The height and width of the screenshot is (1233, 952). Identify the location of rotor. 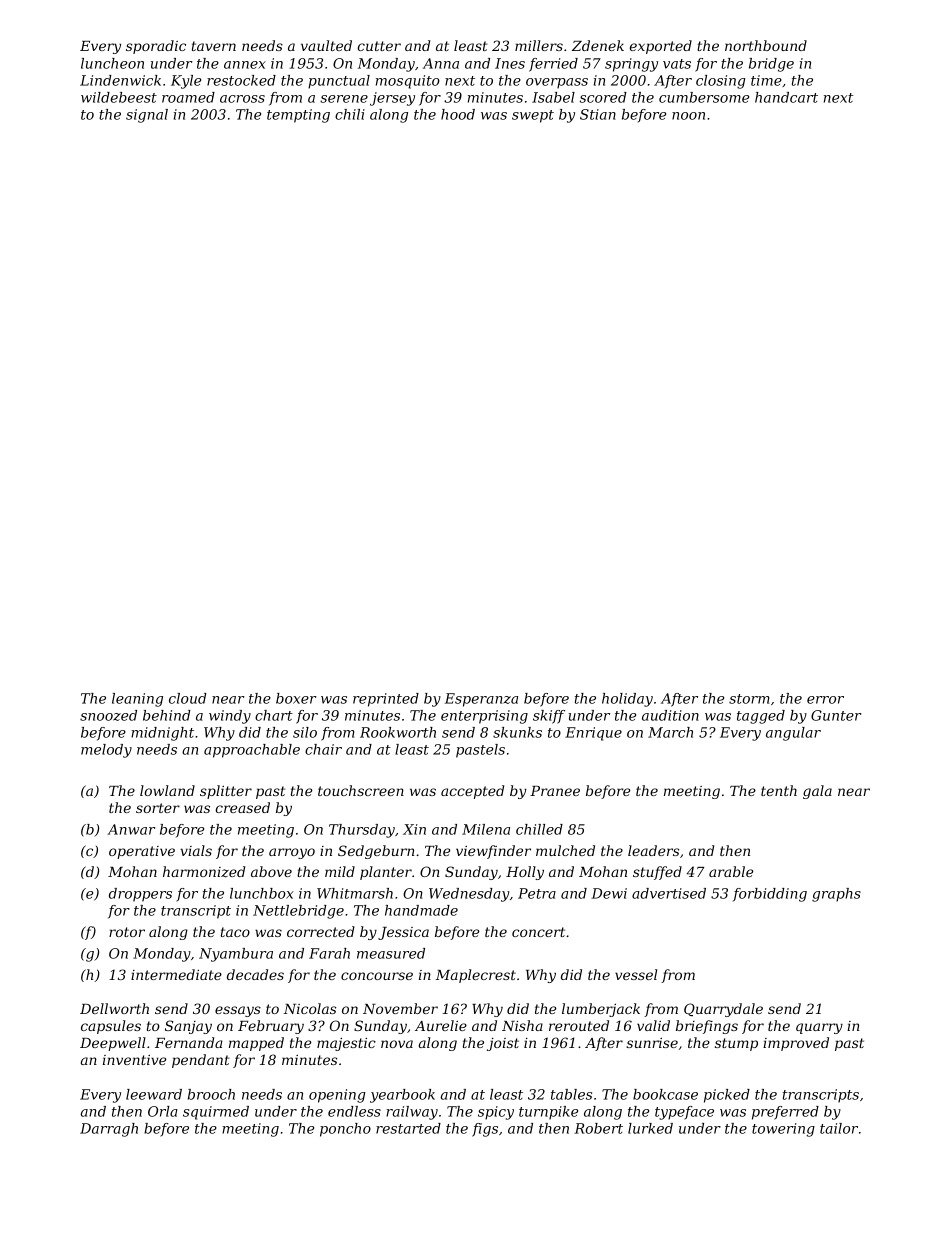
(127, 932).
